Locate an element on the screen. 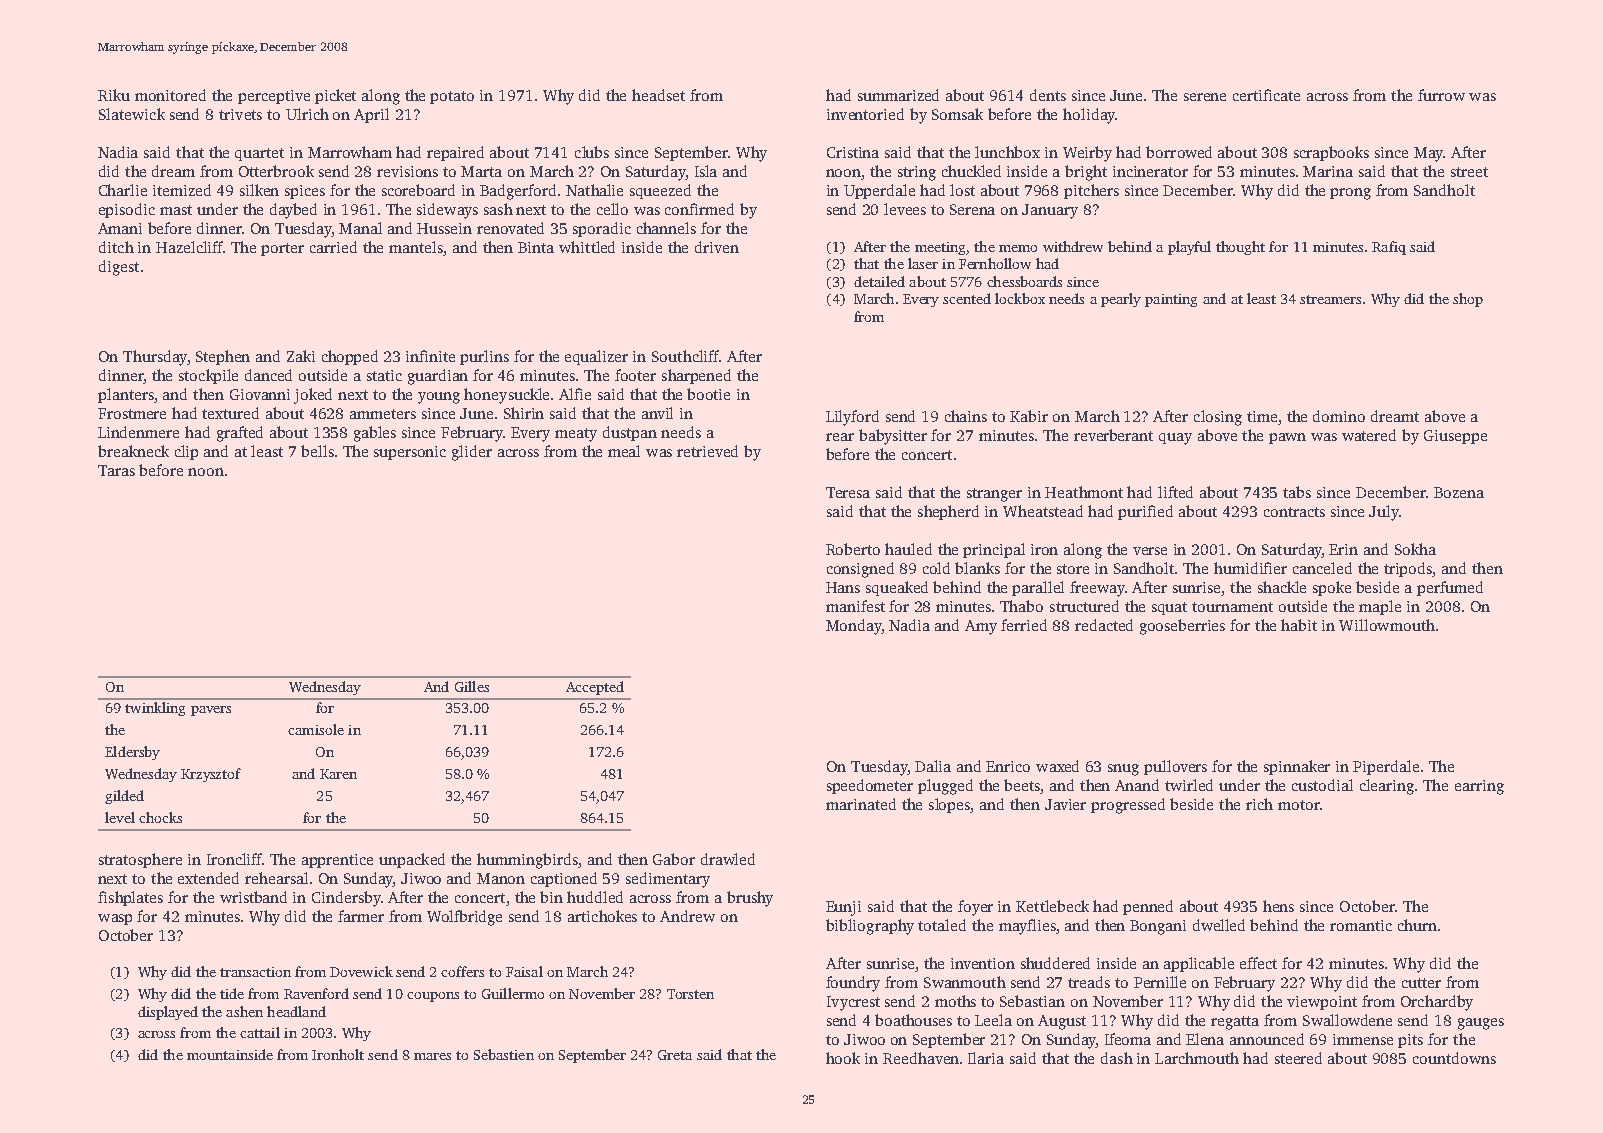  humidifier is located at coordinates (1250, 568).
